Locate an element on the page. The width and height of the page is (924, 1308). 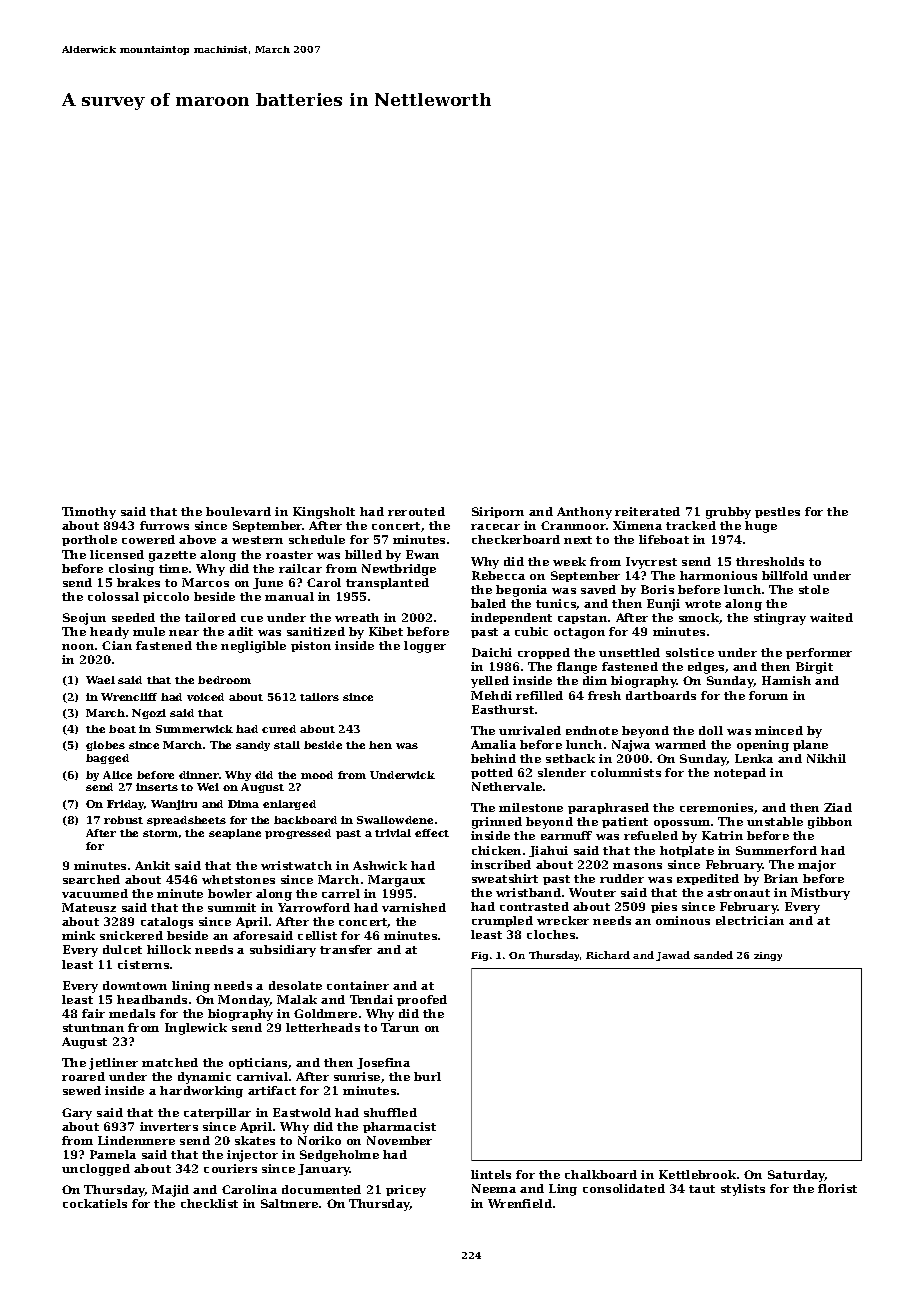
robust is located at coordinates (123, 820).
